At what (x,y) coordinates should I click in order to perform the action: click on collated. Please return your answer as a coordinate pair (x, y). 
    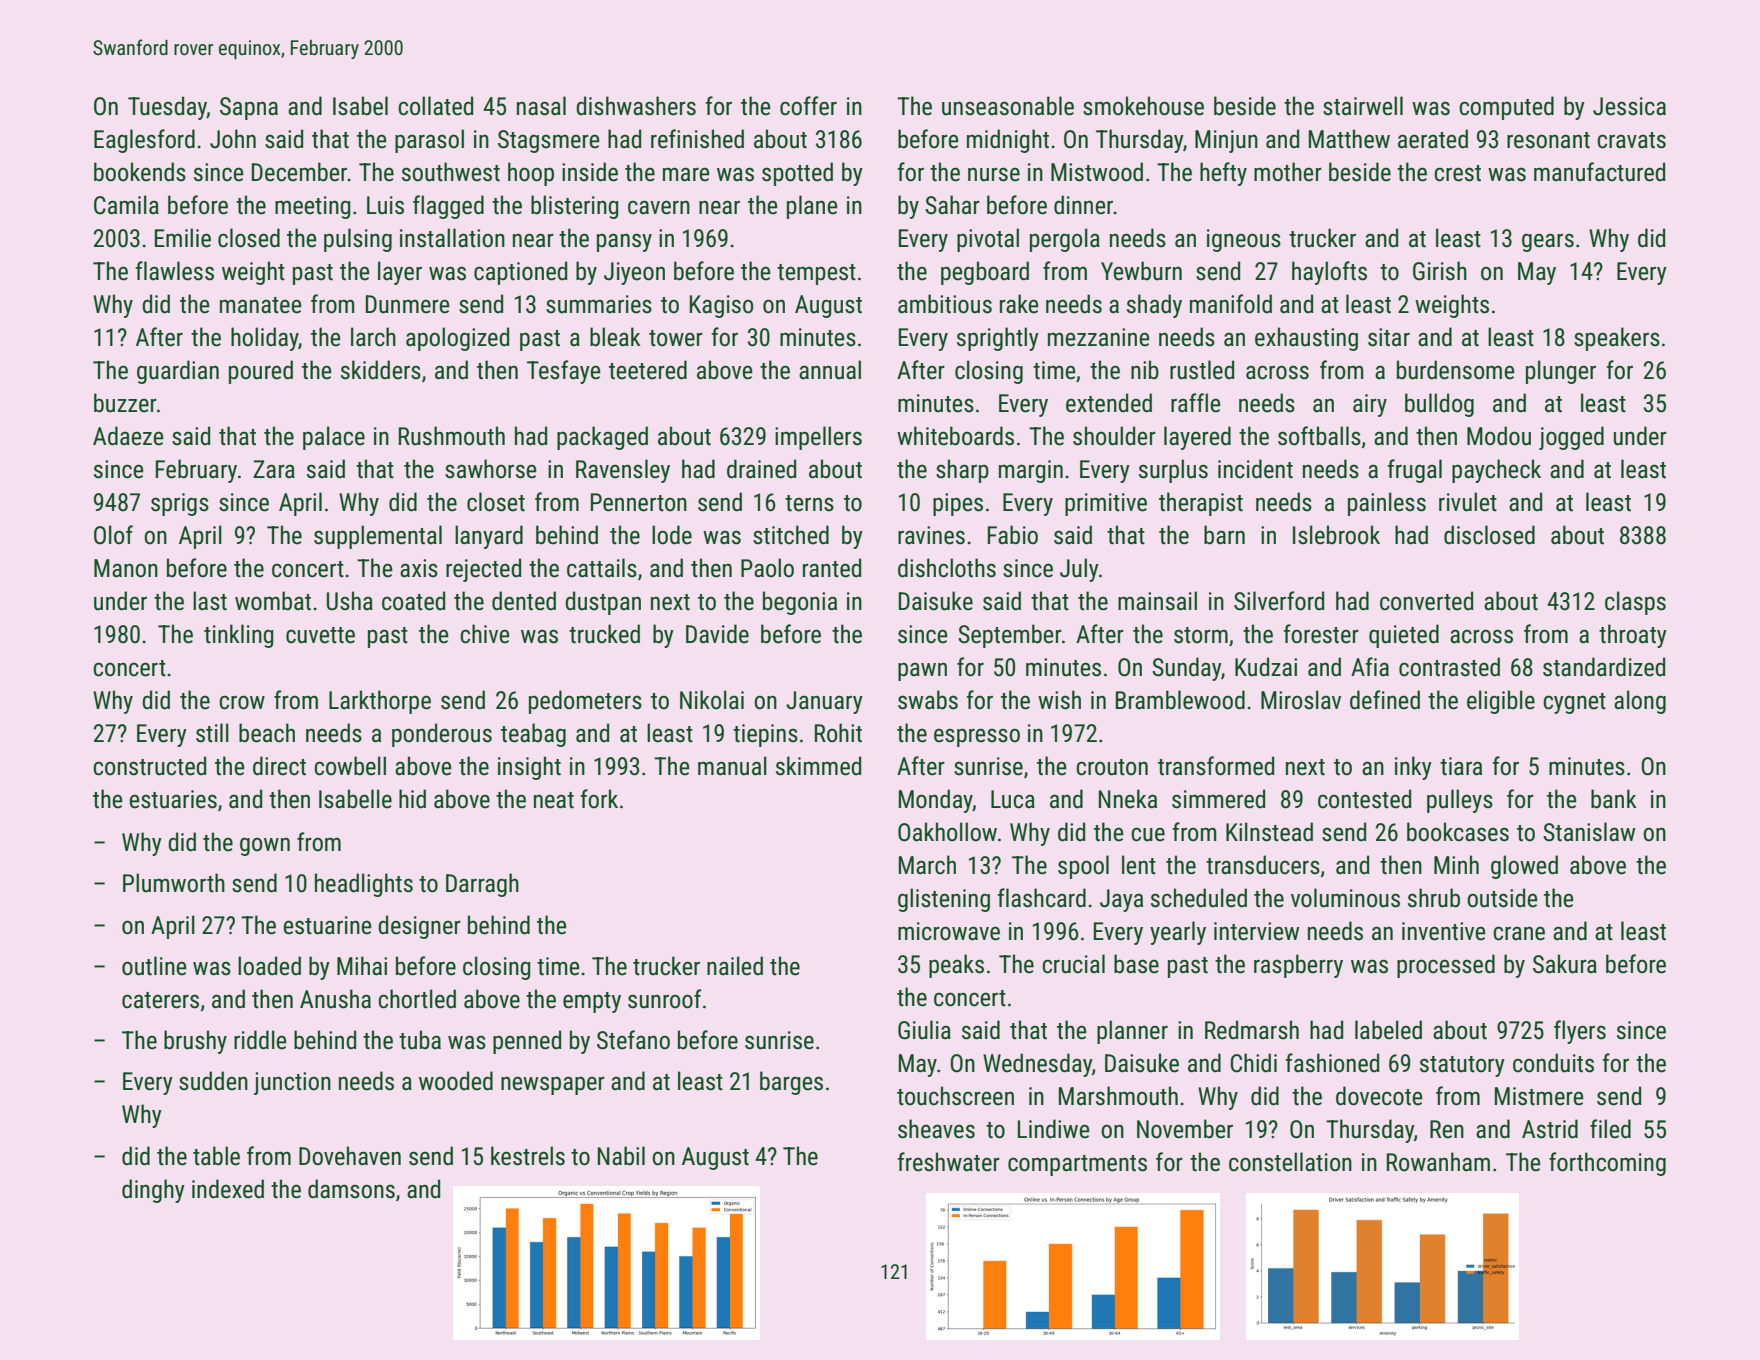
    Looking at the image, I should click on (435, 106).
